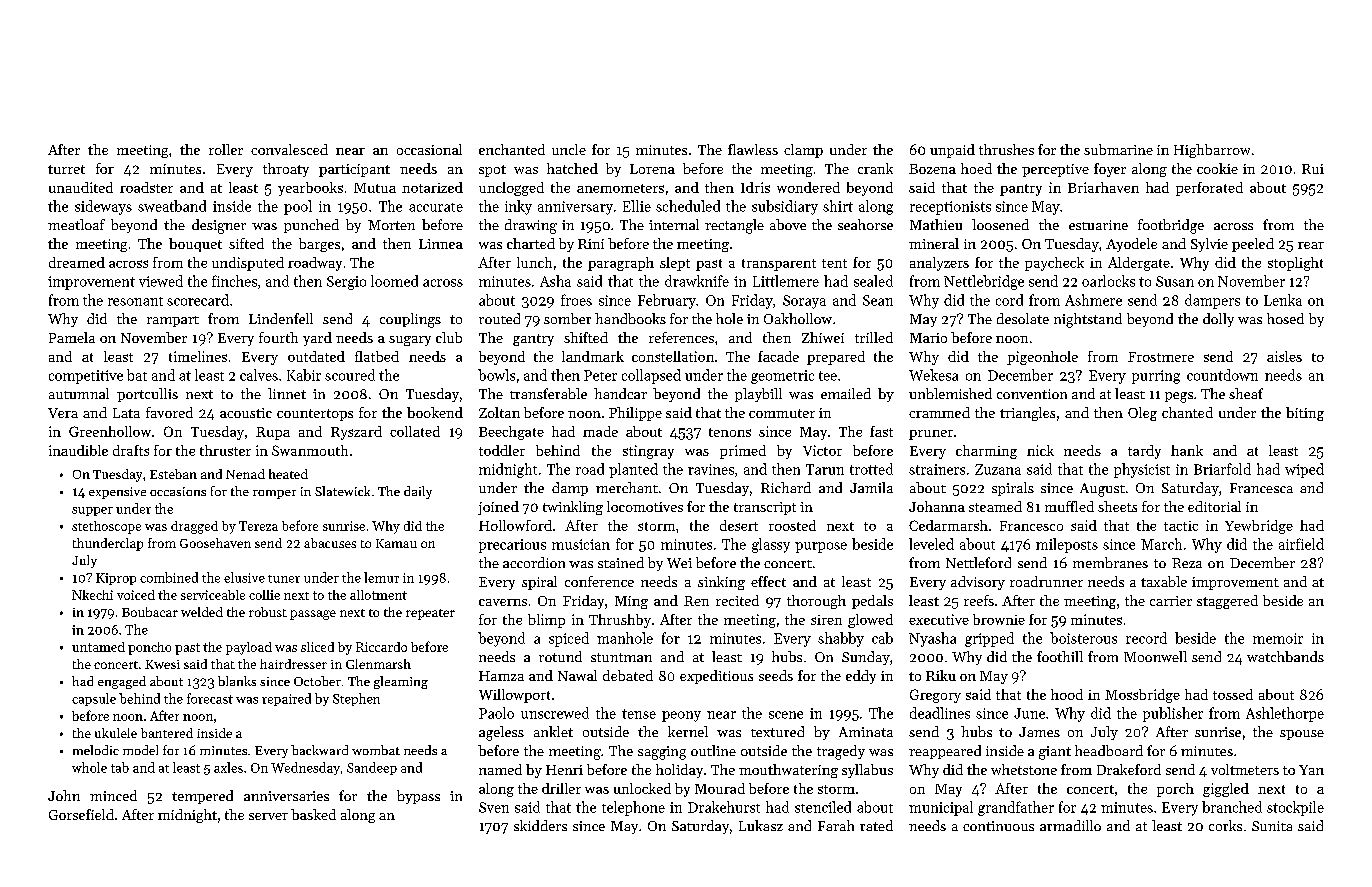  I want to click on transferable, so click(548, 393).
